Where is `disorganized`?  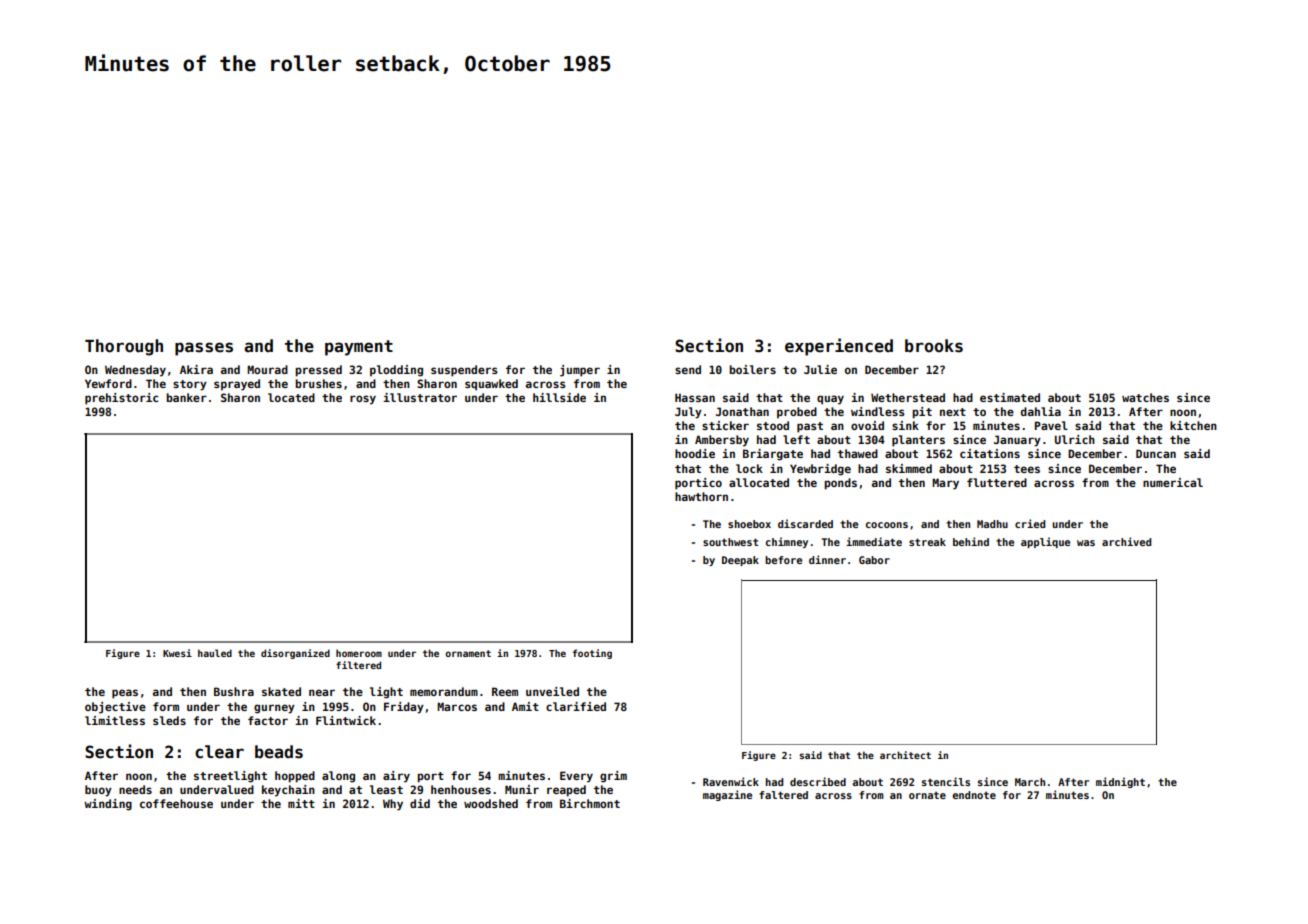 disorganized is located at coordinates (295, 654).
